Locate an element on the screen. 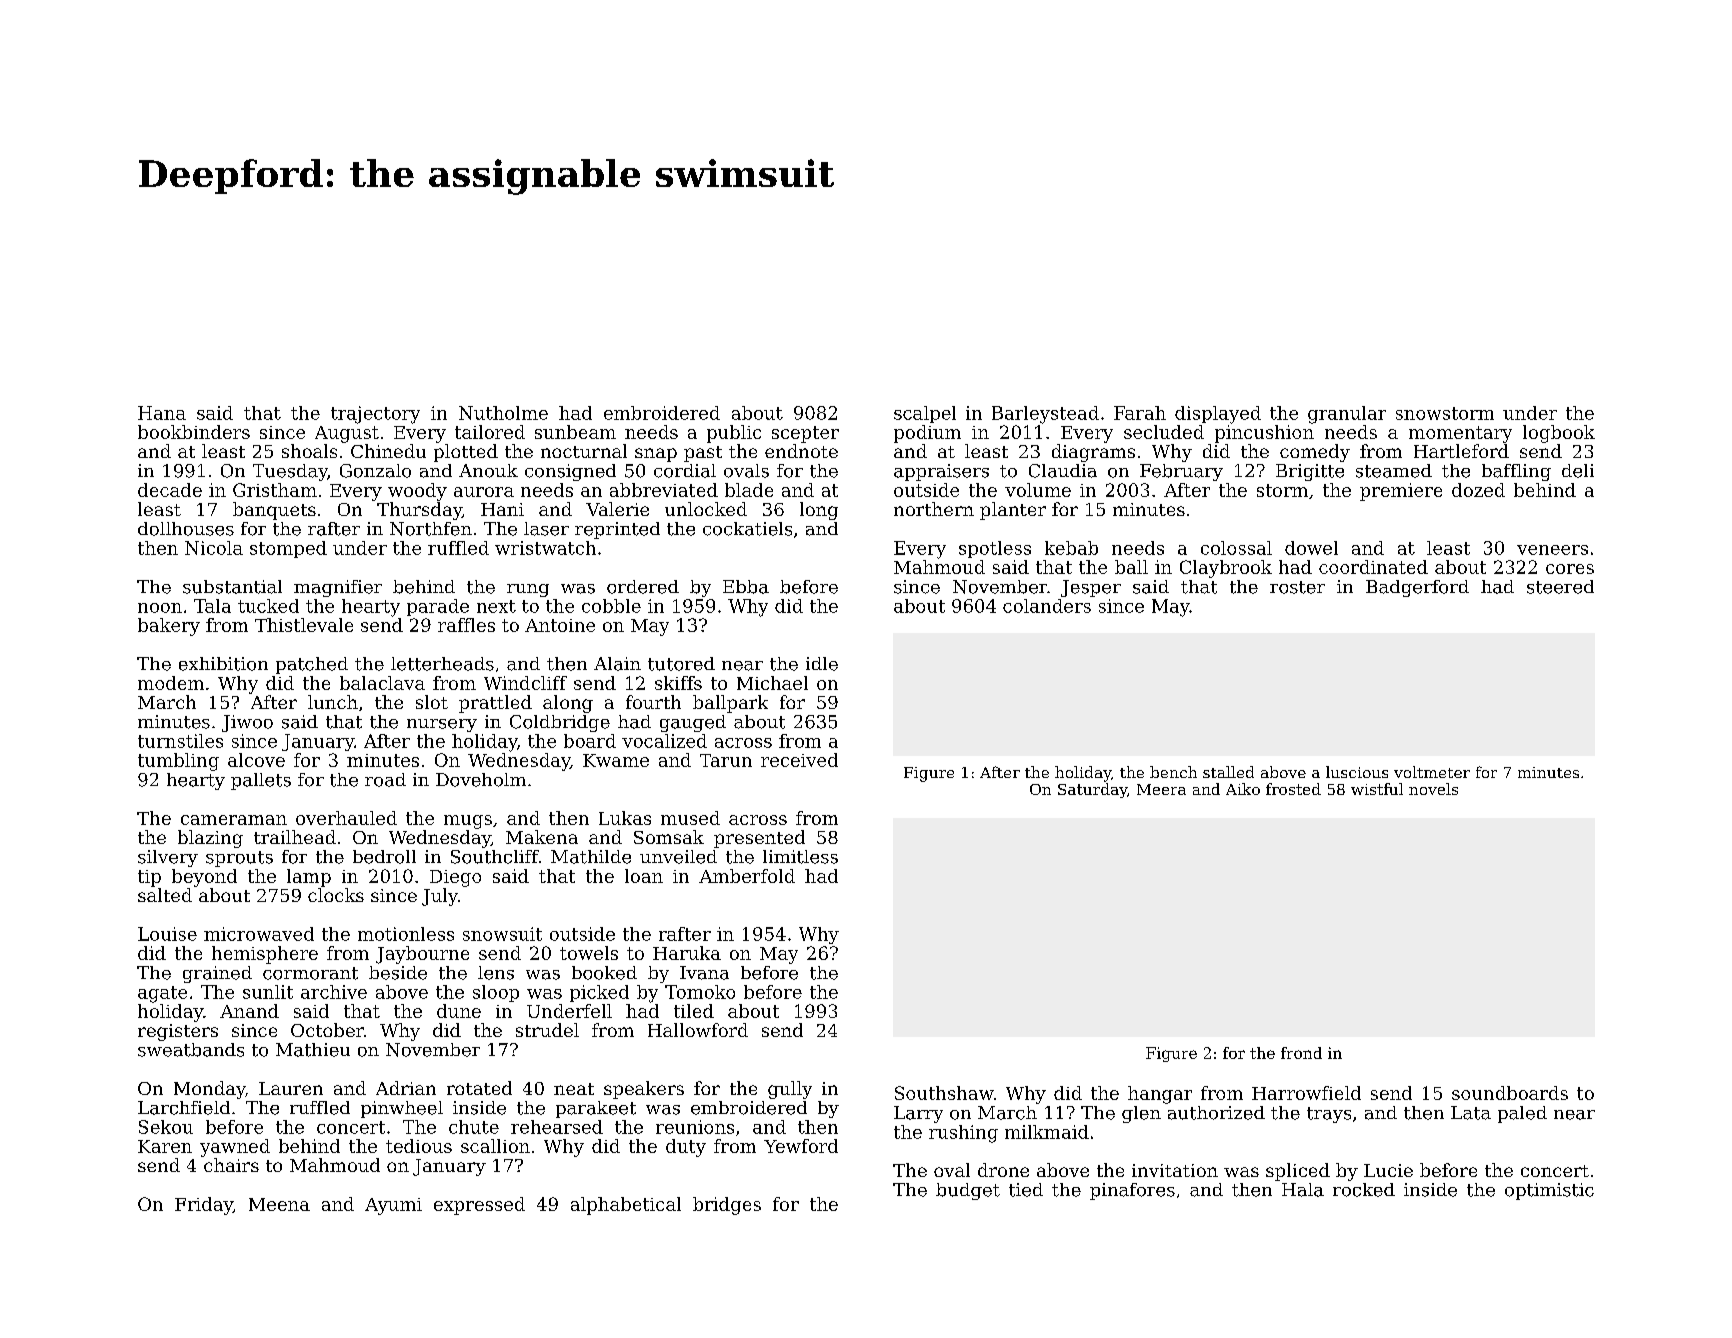  Ayumi is located at coordinates (393, 1206).
